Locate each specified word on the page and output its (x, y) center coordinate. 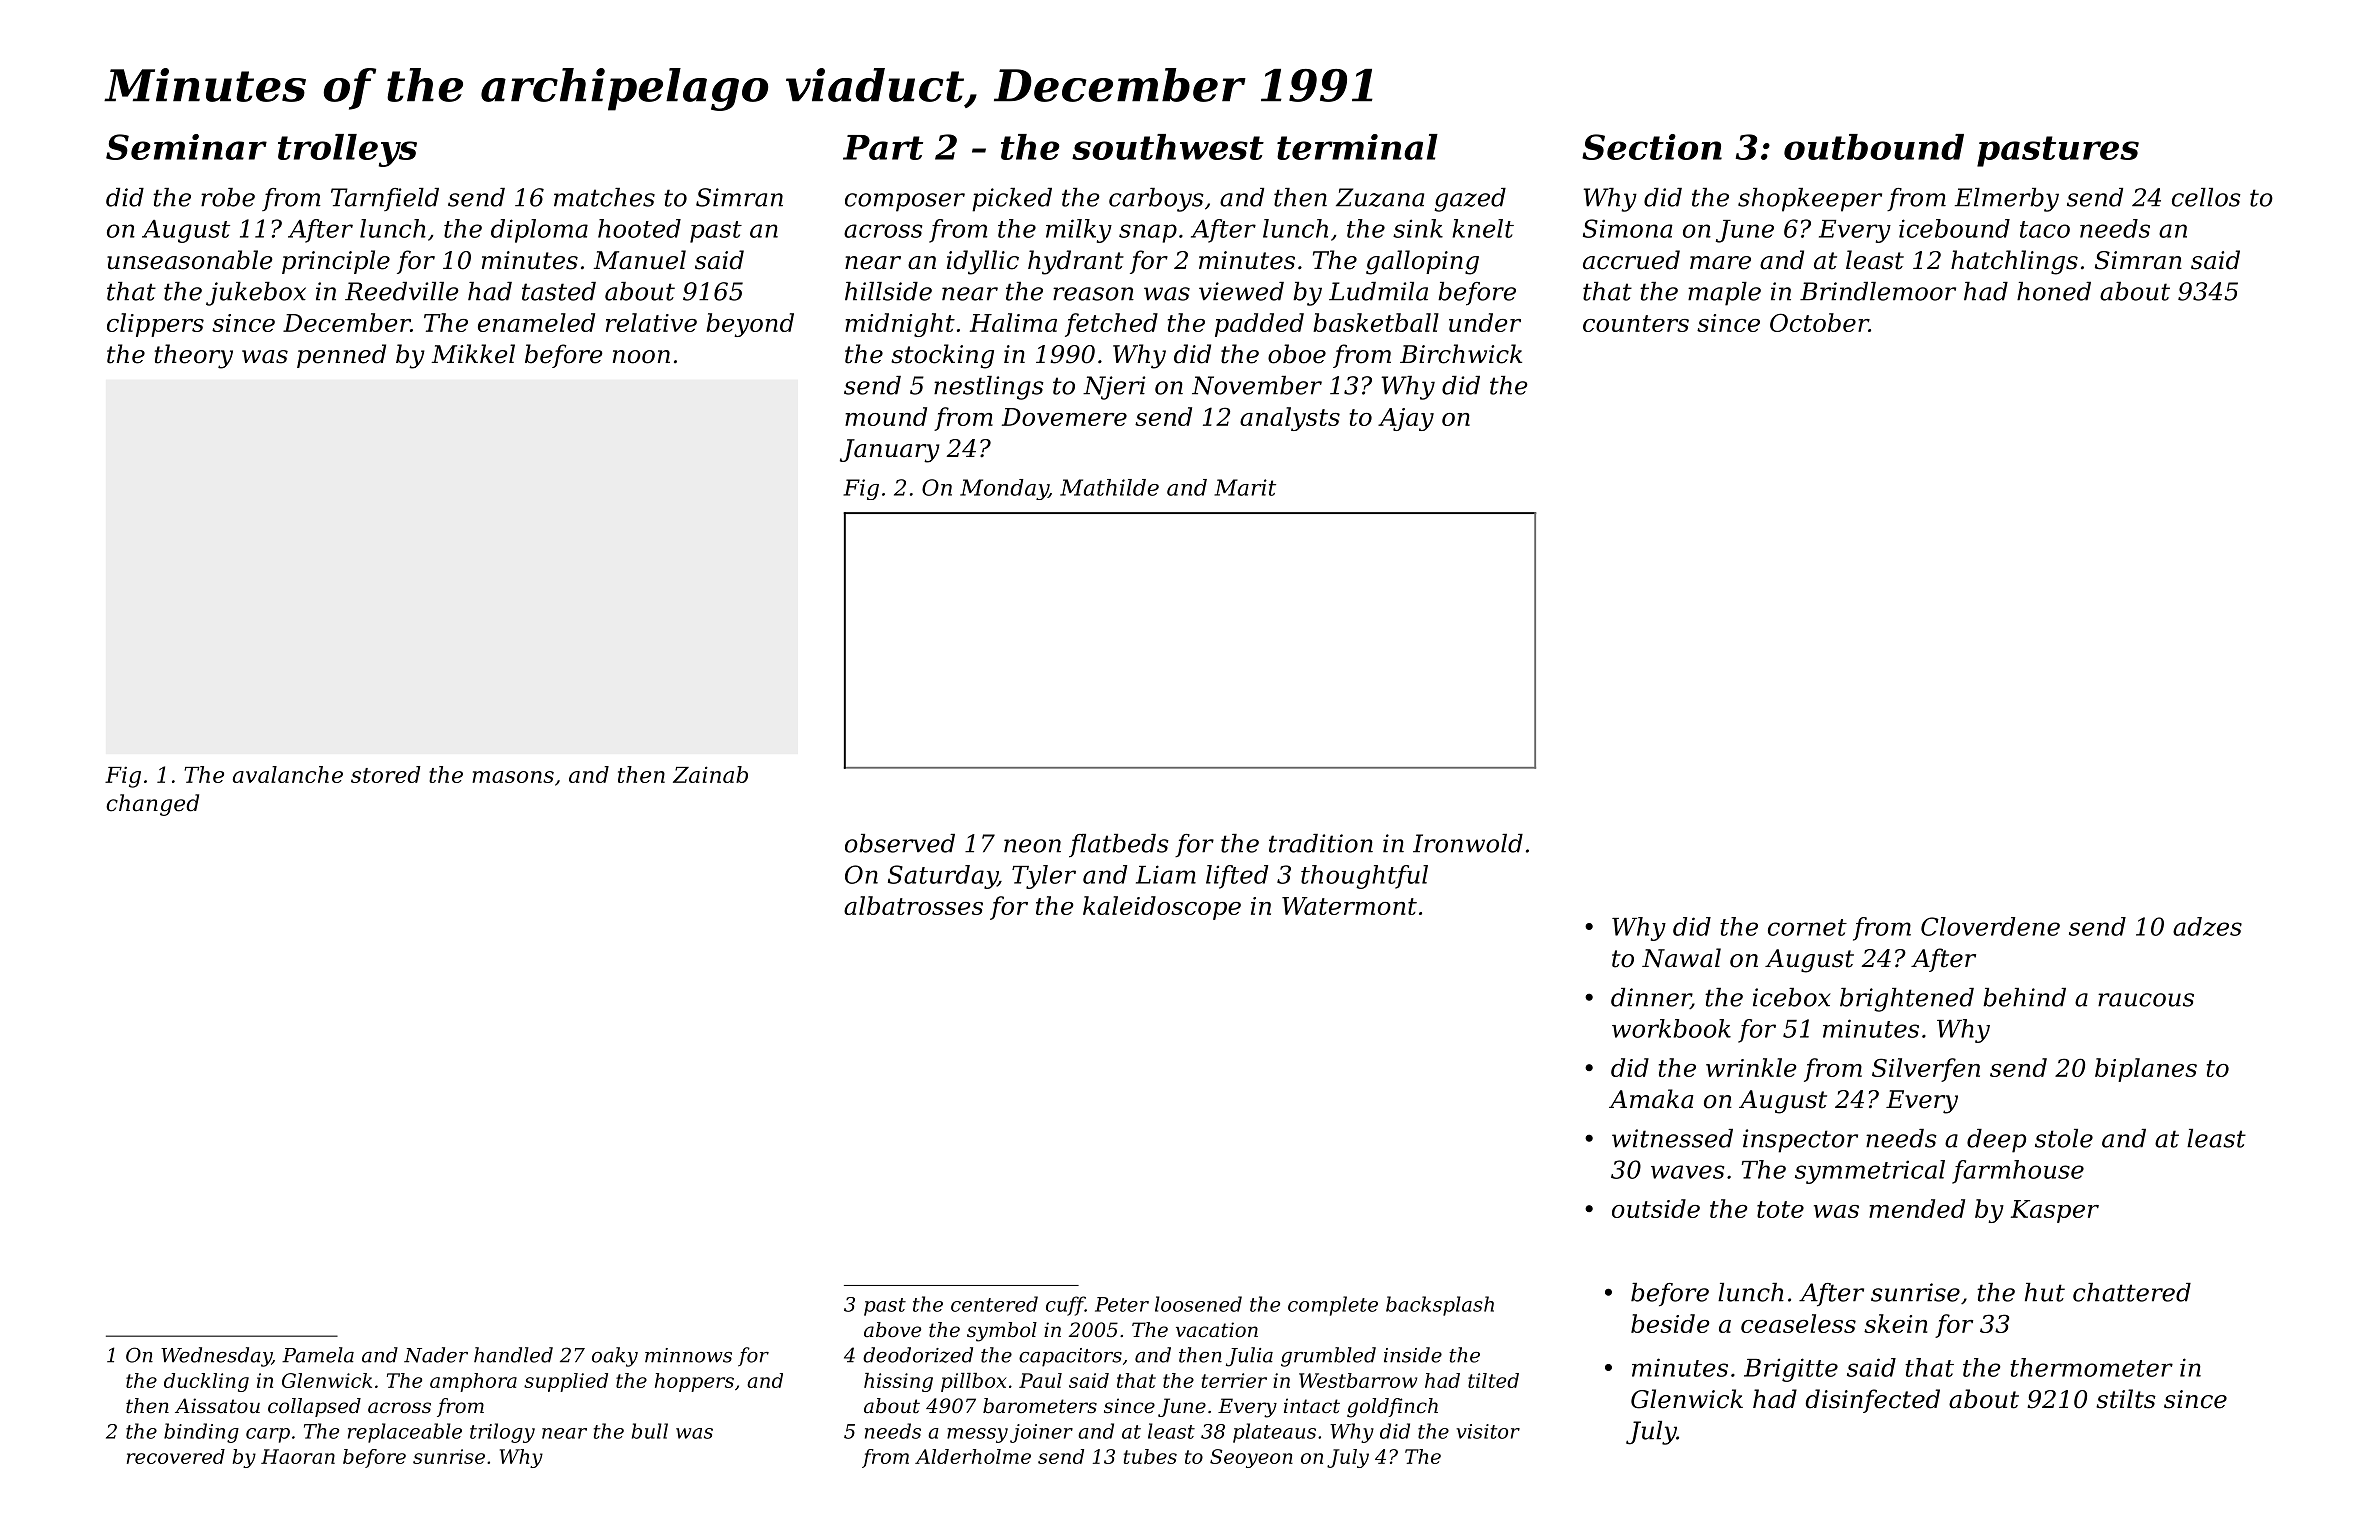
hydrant (1076, 262)
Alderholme (973, 1456)
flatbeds (1119, 846)
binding (201, 1433)
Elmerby (2007, 200)
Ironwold (1468, 843)
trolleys (347, 150)
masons (513, 777)
